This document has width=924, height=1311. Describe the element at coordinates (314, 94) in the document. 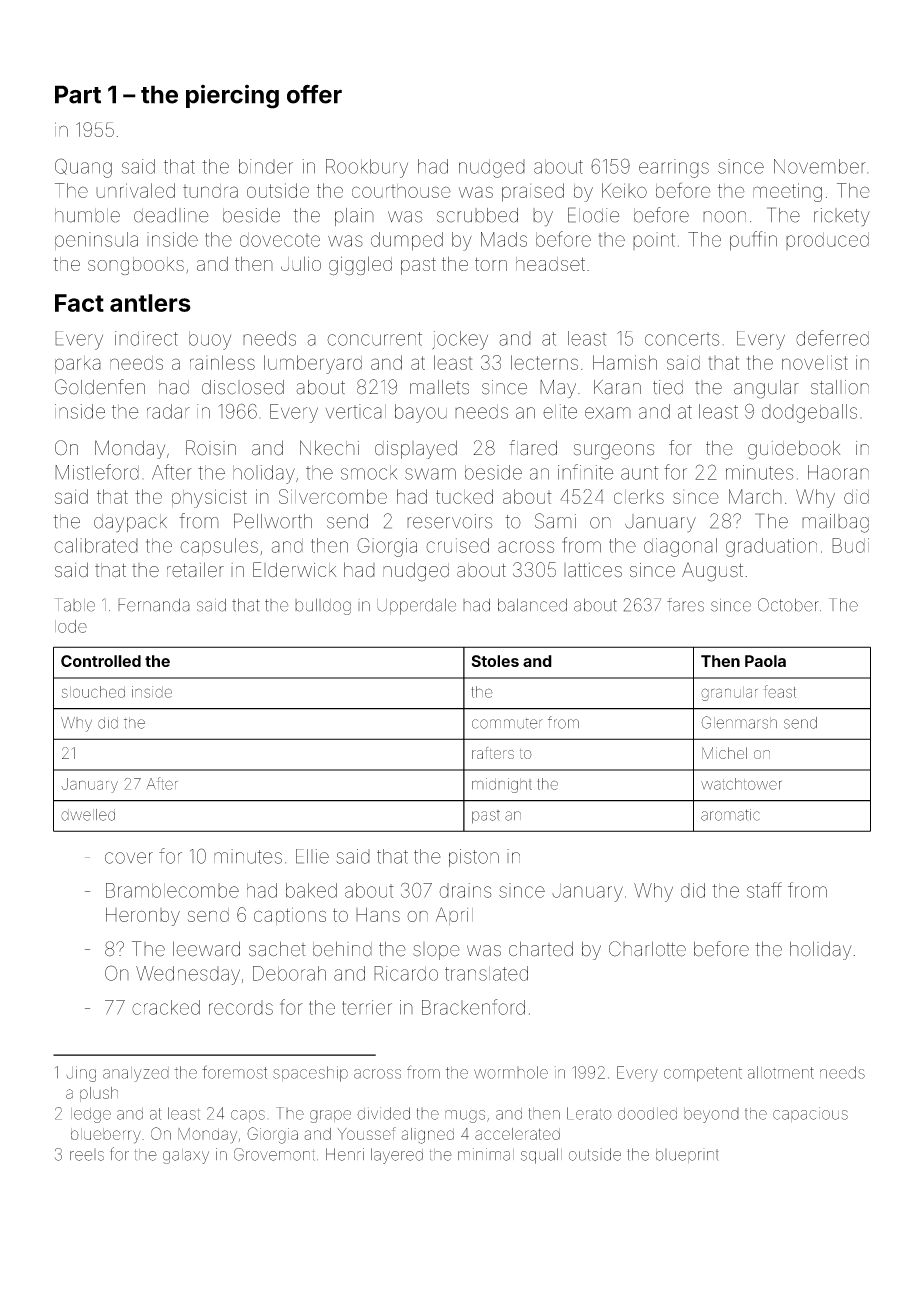

I see `offer` at that location.
